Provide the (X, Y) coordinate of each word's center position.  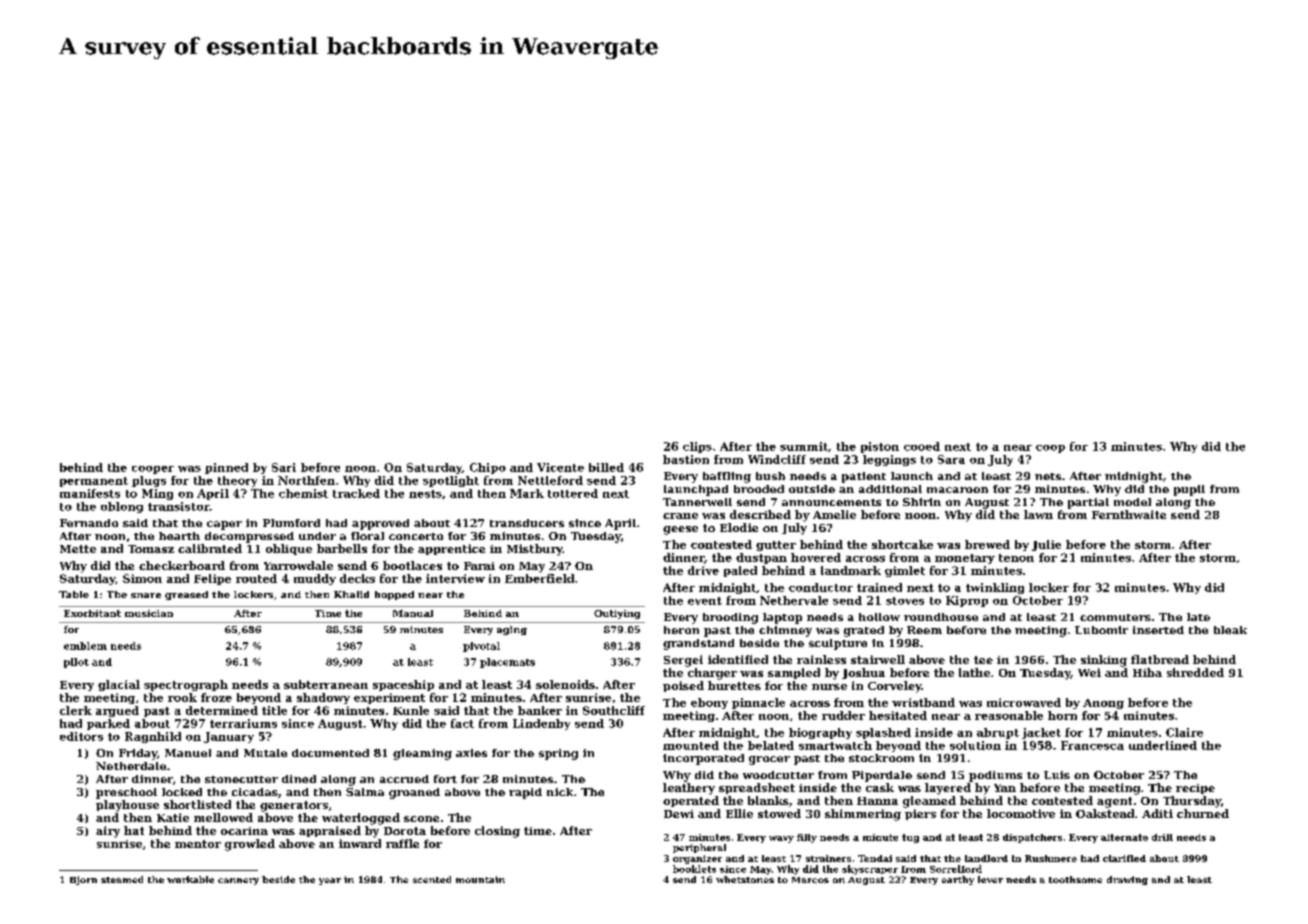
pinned (226, 468)
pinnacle (758, 703)
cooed (922, 446)
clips (697, 447)
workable (190, 879)
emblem (85, 646)
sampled (794, 673)
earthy (958, 880)
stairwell (878, 659)
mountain (480, 879)
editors (81, 736)
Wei (1089, 672)
